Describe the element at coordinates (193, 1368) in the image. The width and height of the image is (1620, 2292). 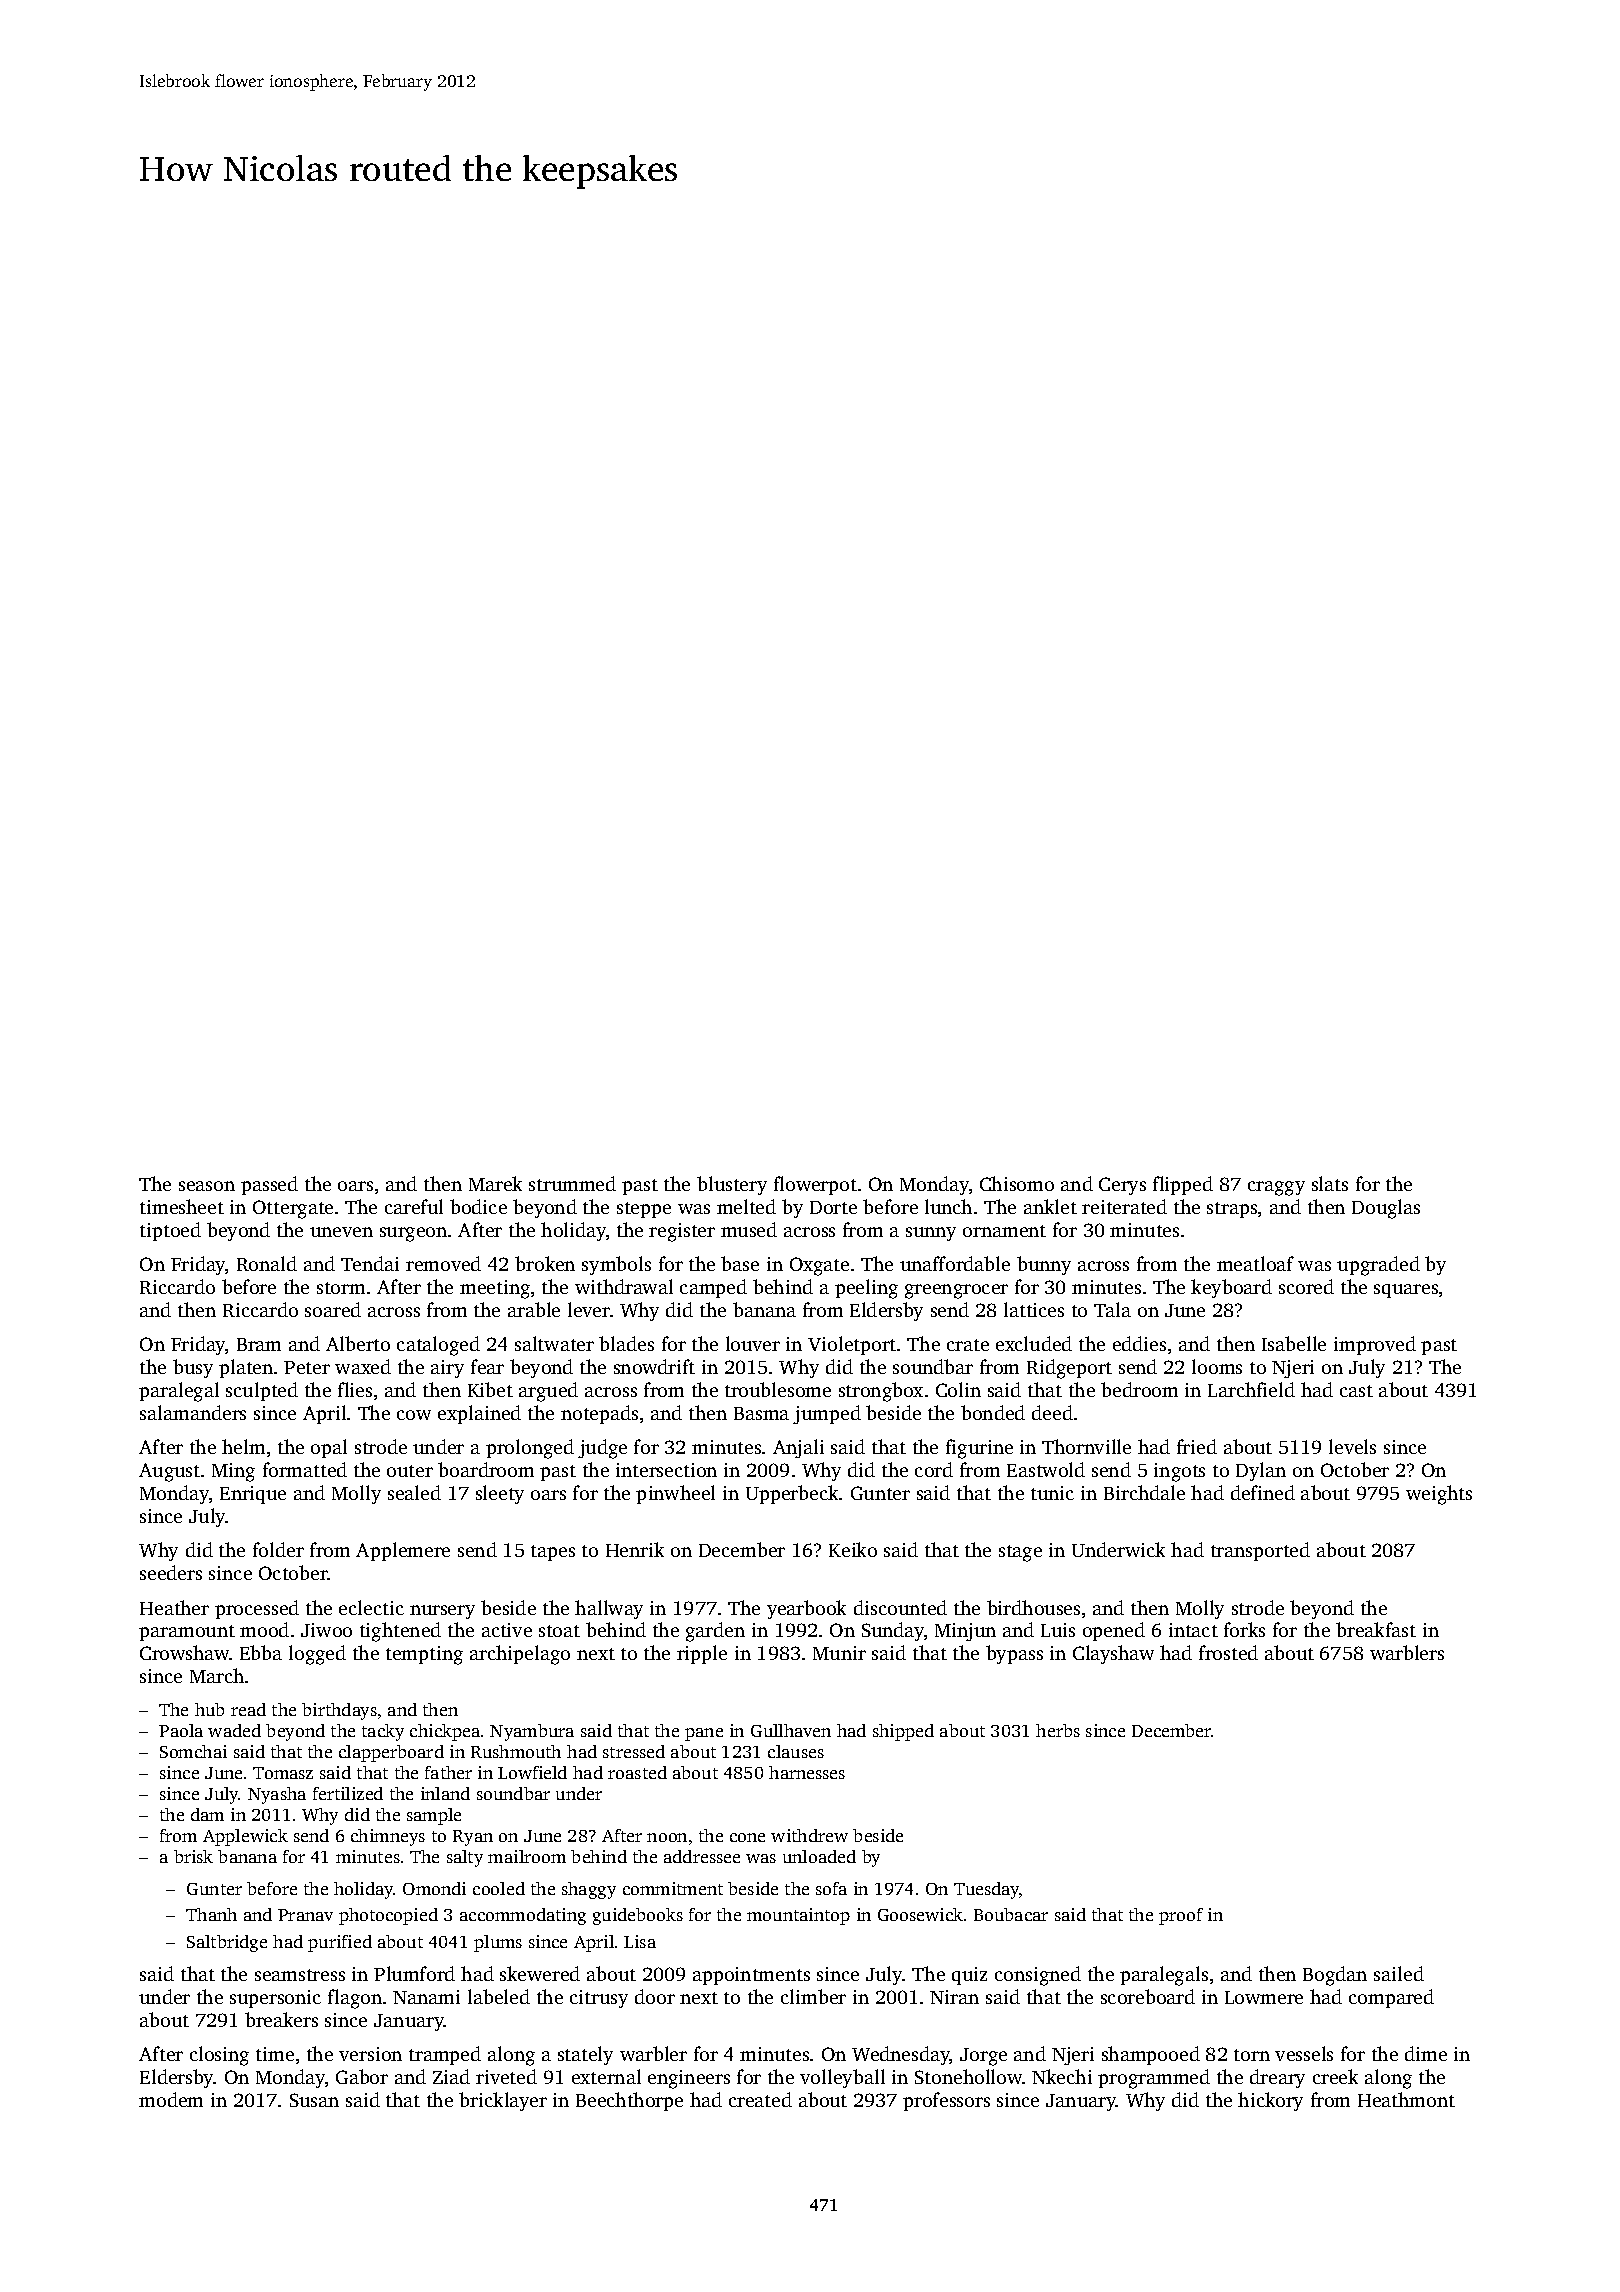
I see `busy` at that location.
